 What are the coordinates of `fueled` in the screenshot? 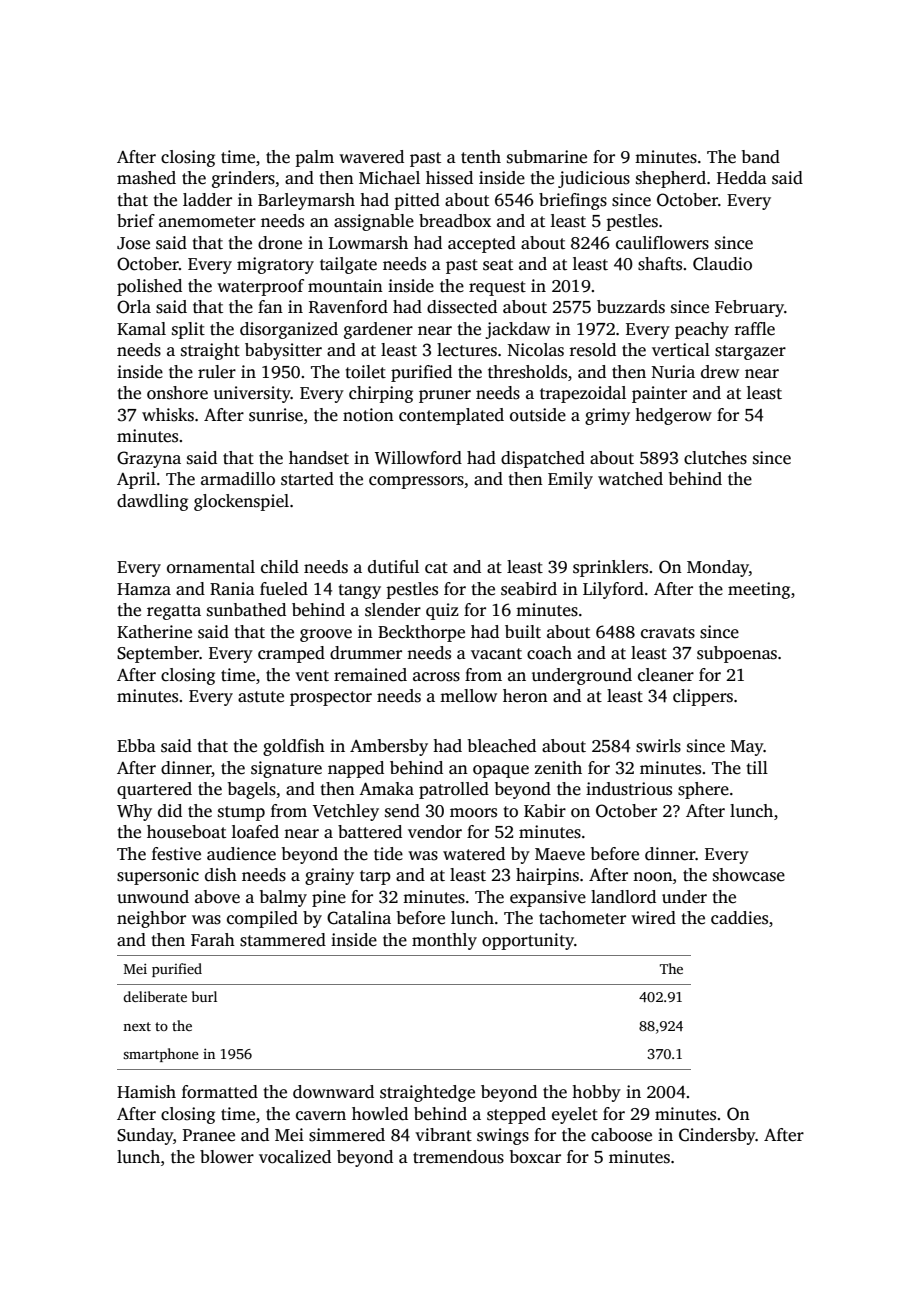 It's located at (284, 589).
